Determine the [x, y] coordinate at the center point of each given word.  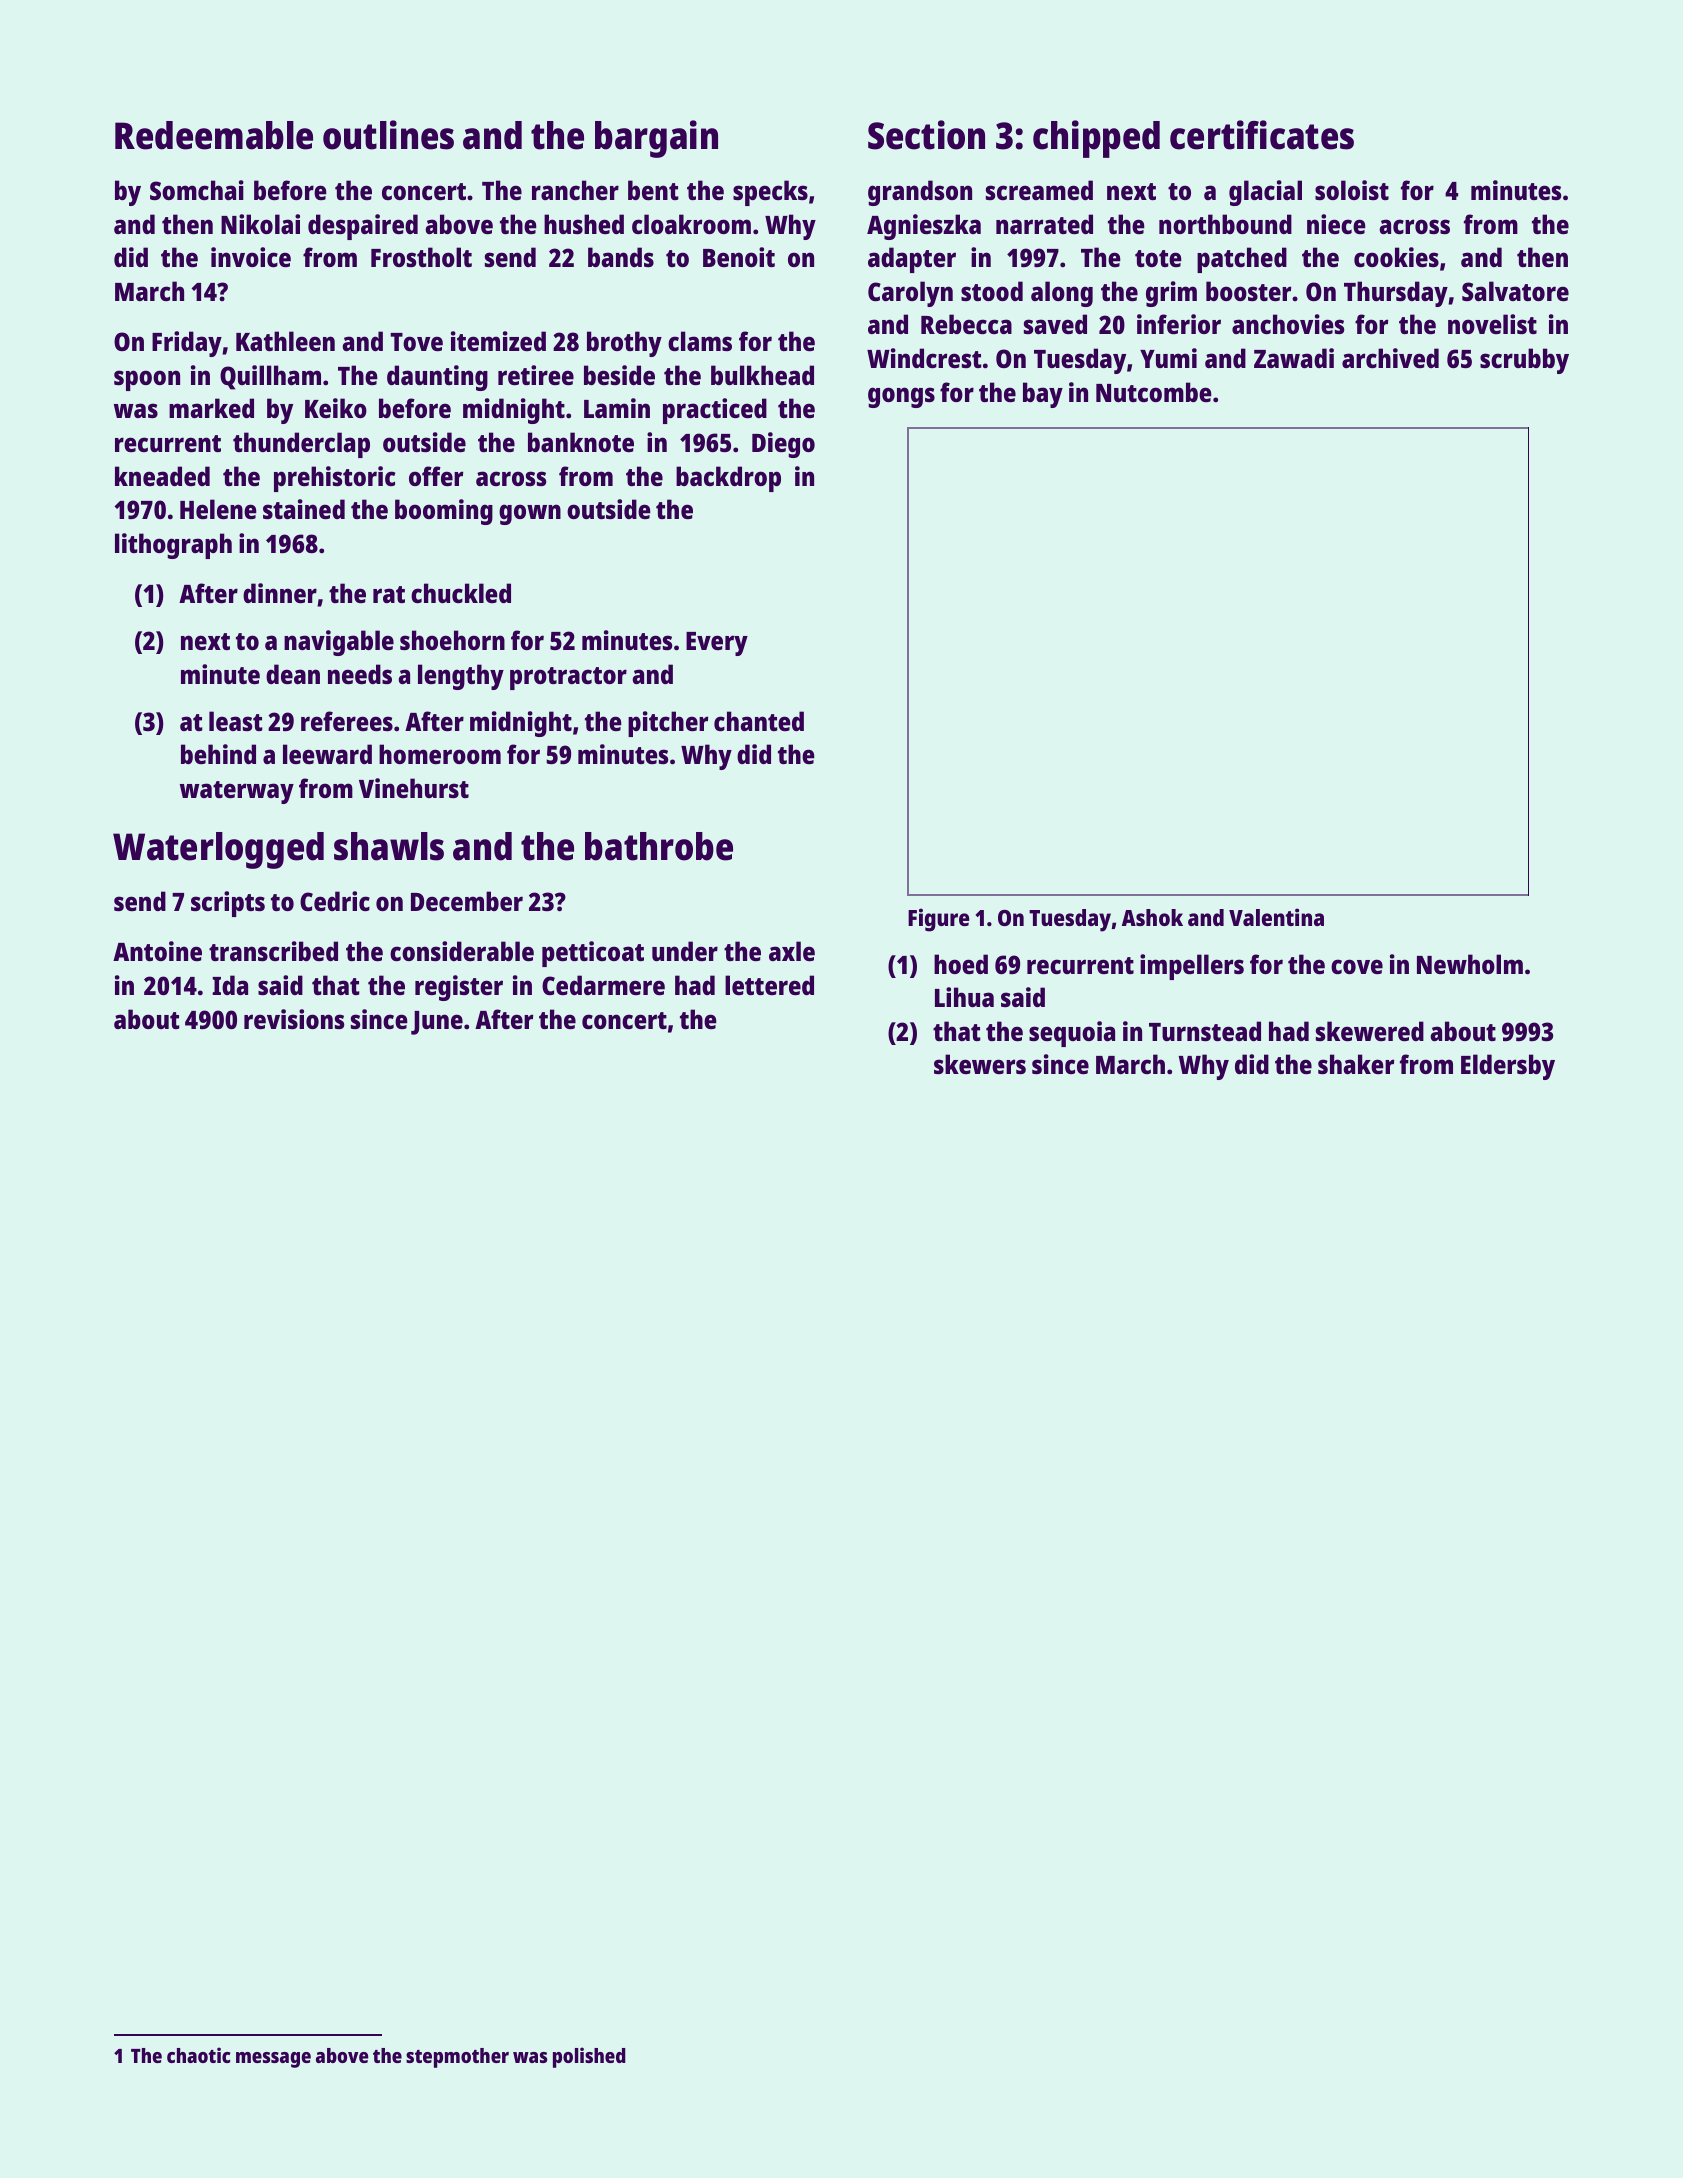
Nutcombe [1154, 392]
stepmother [457, 2058]
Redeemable [214, 135]
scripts [228, 904]
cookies [1396, 257]
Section [926, 135]
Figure [938, 920]
